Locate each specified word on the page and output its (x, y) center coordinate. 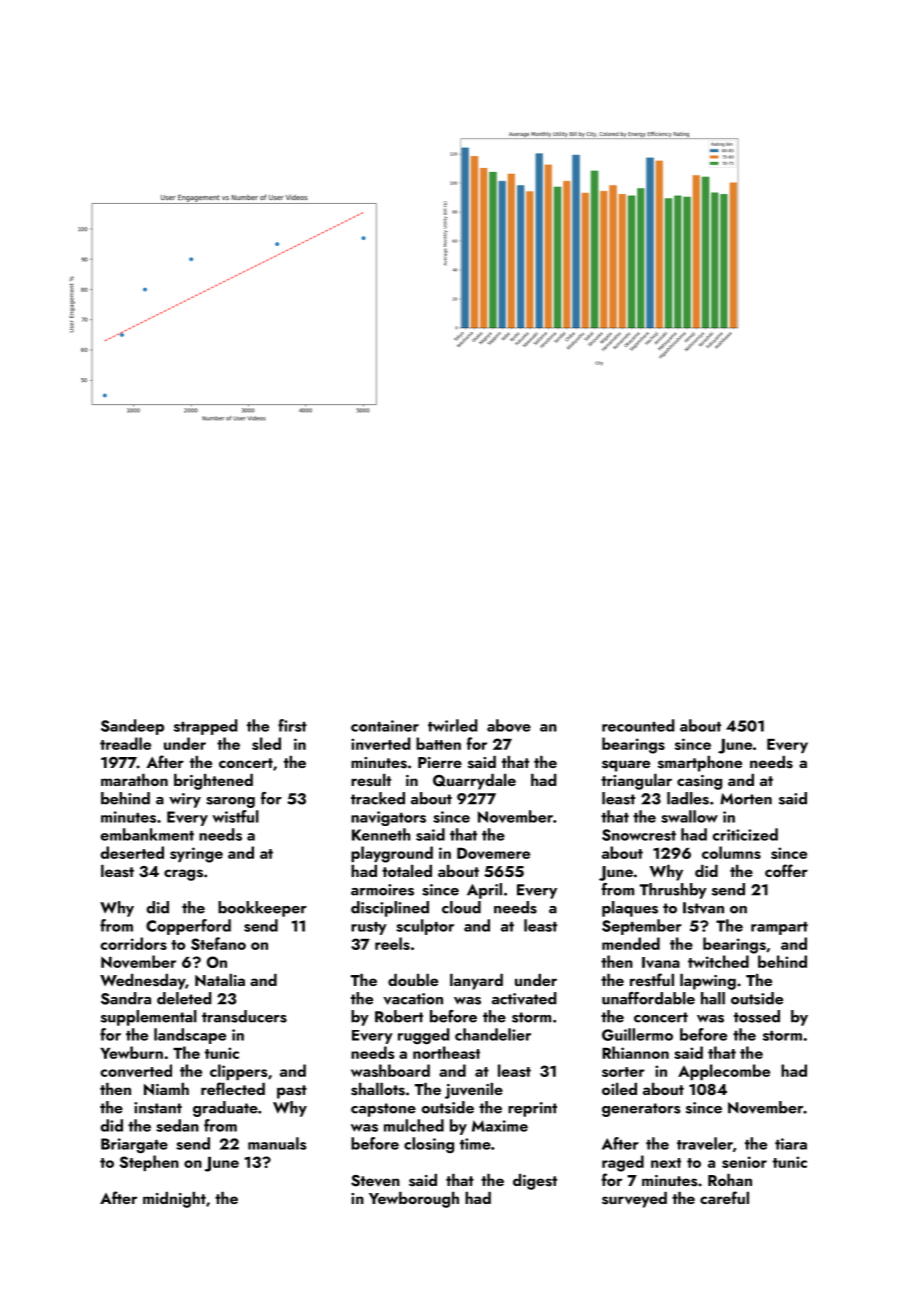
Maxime (500, 1126)
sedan (177, 1125)
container (385, 726)
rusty (369, 928)
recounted (638, 725)
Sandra (126, 998)
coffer (786, 870)
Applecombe (724, 1072)
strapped (206, 727)
